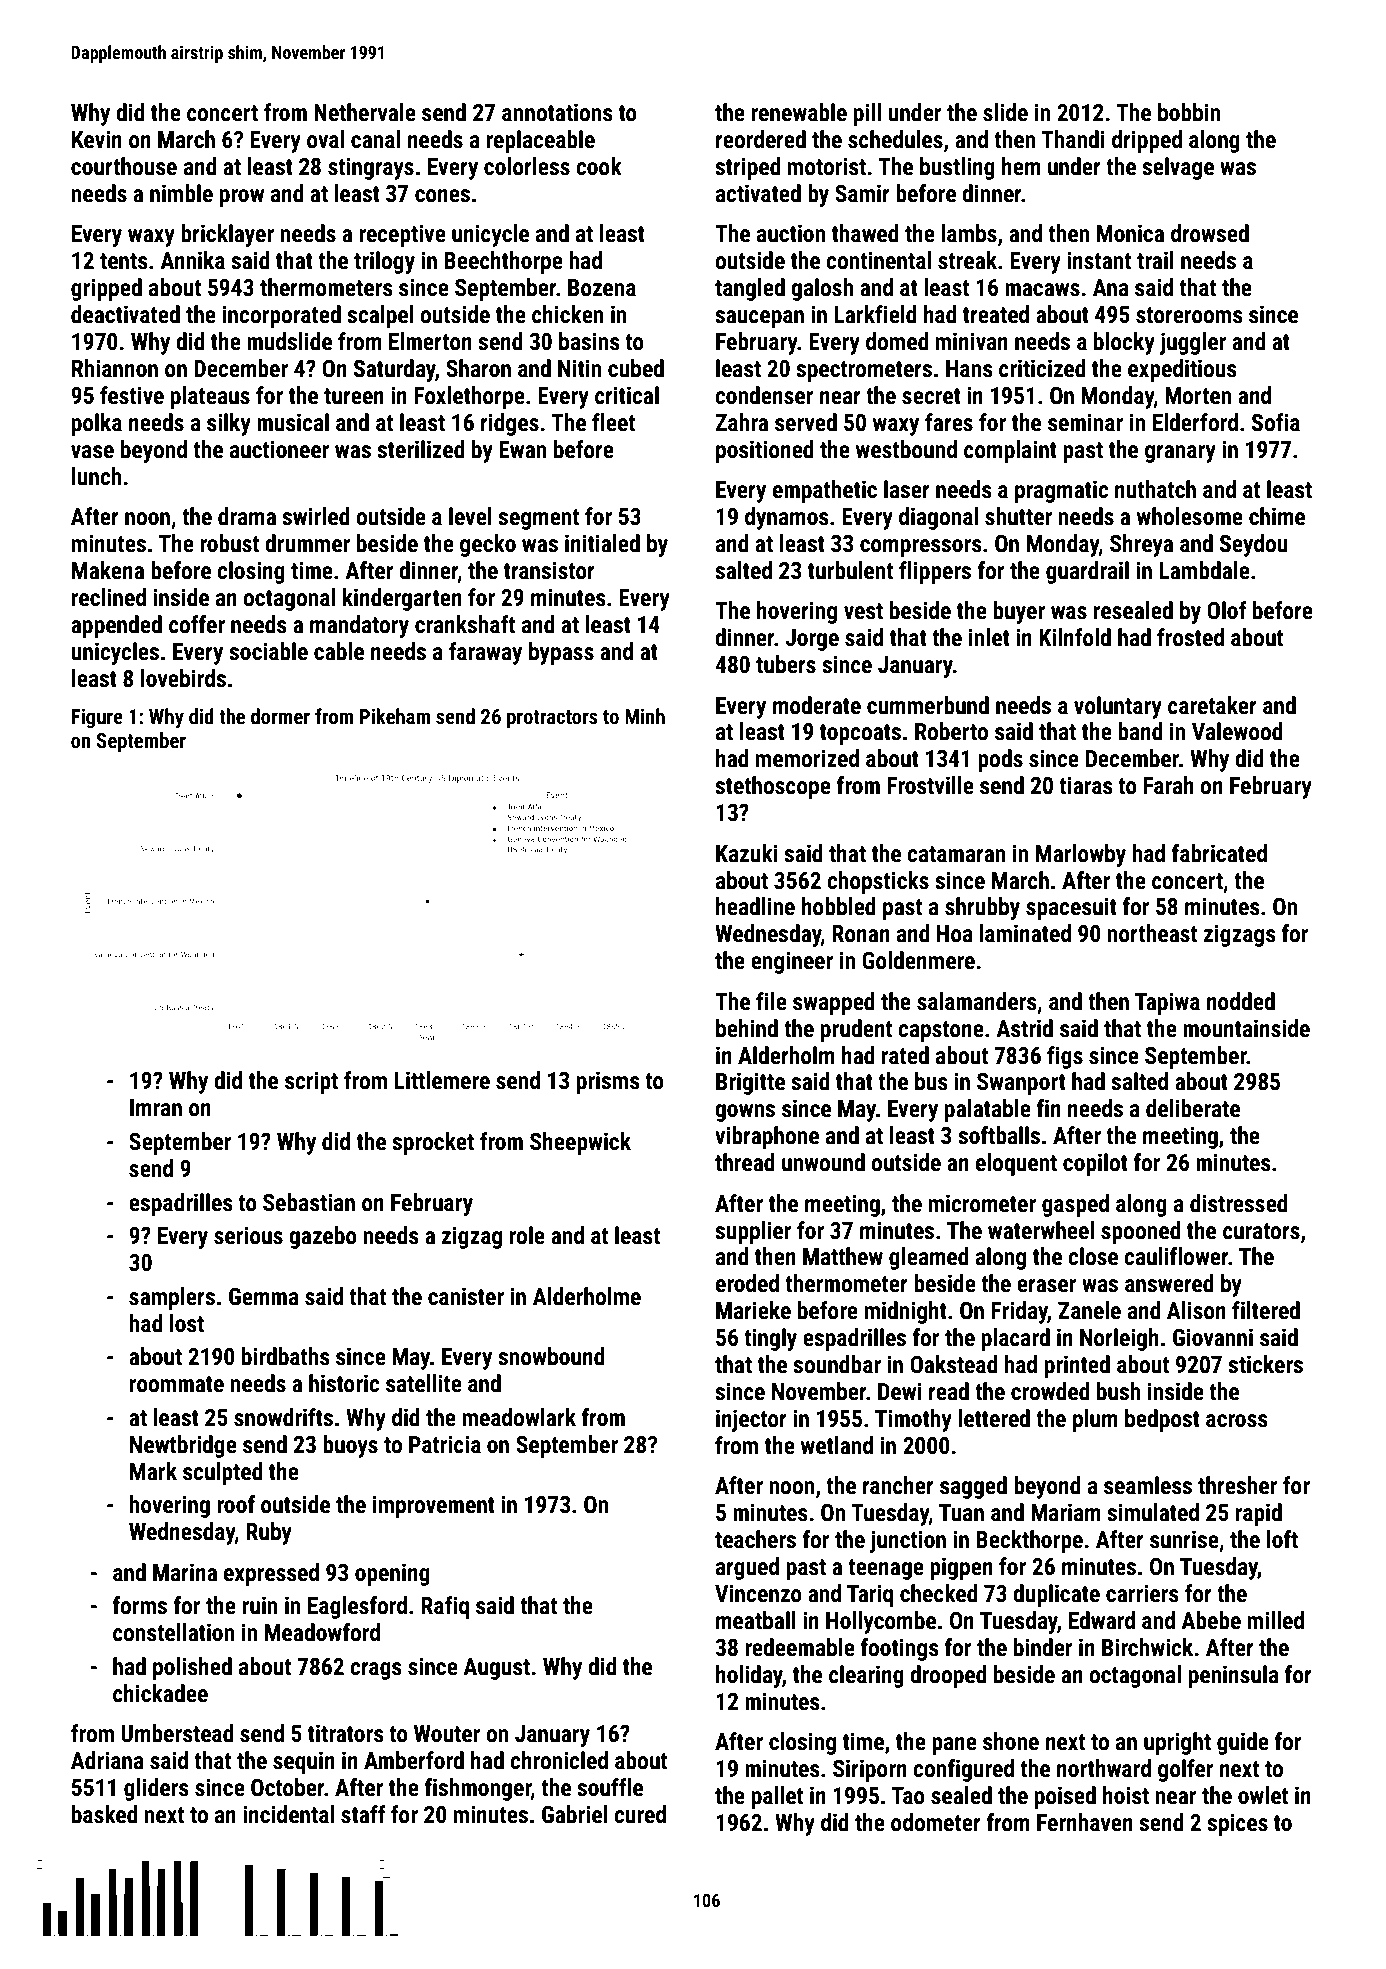 The image size is (1386, 1969). Describe the element at coordinates (1141, 1232) in the screenshot. I see `spooned` at that location.
